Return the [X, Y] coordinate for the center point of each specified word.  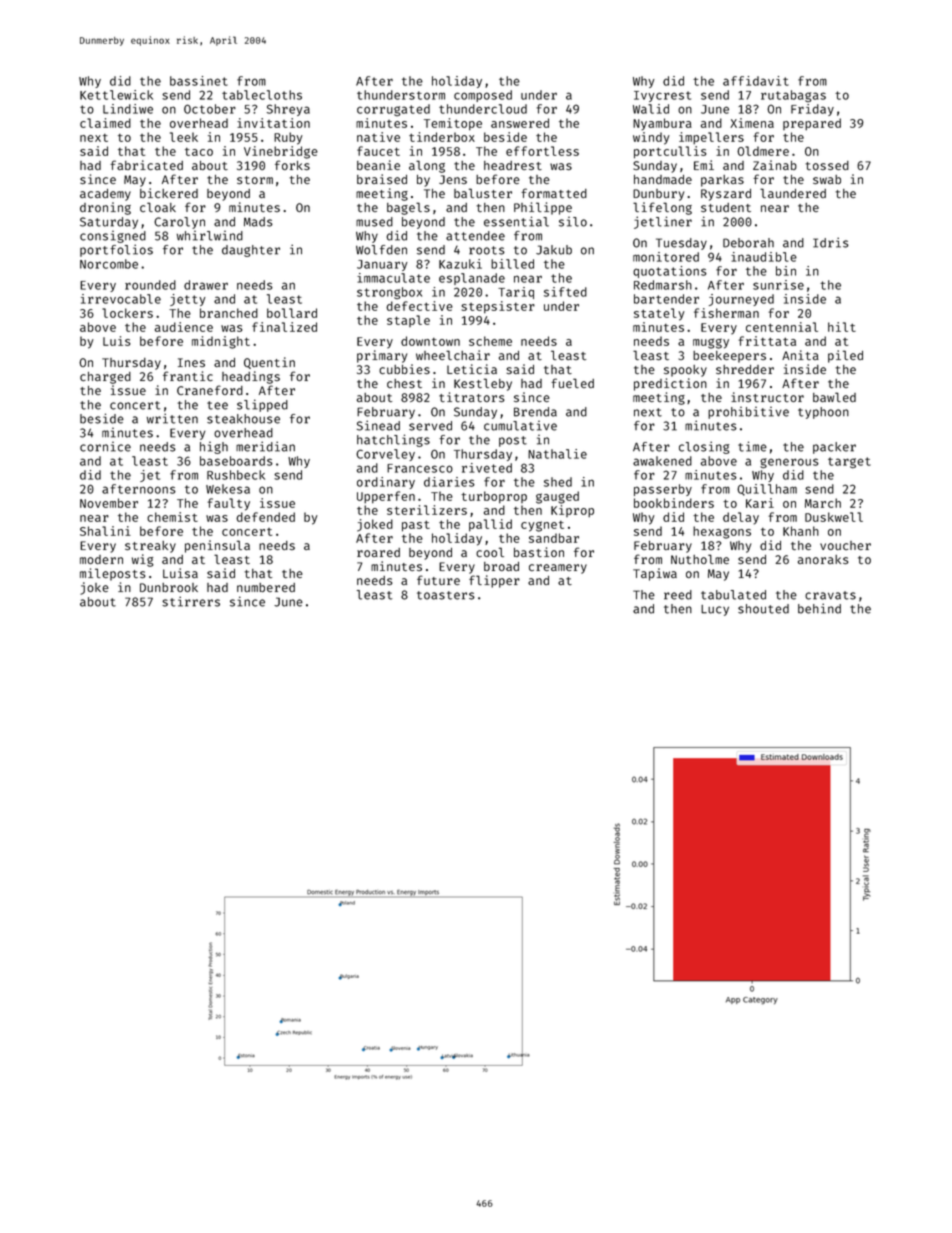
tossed [827, 165]
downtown [430, 341]
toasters [446, 595]
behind [819, 608]
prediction [670, 384]
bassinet [199, 81]
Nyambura [662, 124]
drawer [206, 285]
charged [105, 378]
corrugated [393, 110]
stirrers [191, 601]
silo [573, 222]
